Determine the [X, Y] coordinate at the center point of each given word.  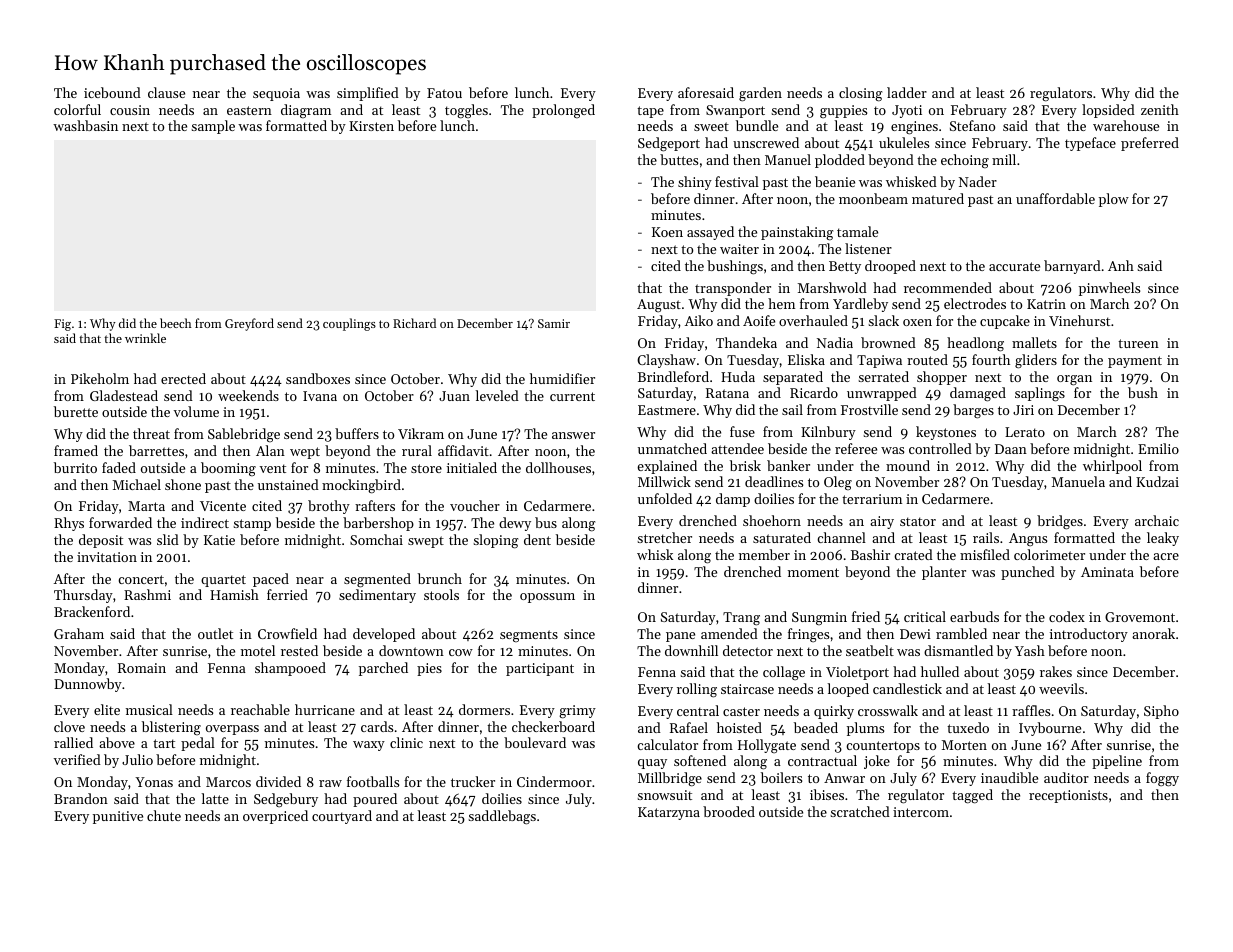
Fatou [444, 93]
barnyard [1072, 267]
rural [417, 450]
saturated [782, 537]
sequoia [276, 94]
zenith [1160, 109]
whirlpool [1112, 467]
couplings [349, 324]
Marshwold [832, 287]
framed [76, 450]
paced [271, 580]
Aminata [1107, 572]
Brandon [81, 798]
